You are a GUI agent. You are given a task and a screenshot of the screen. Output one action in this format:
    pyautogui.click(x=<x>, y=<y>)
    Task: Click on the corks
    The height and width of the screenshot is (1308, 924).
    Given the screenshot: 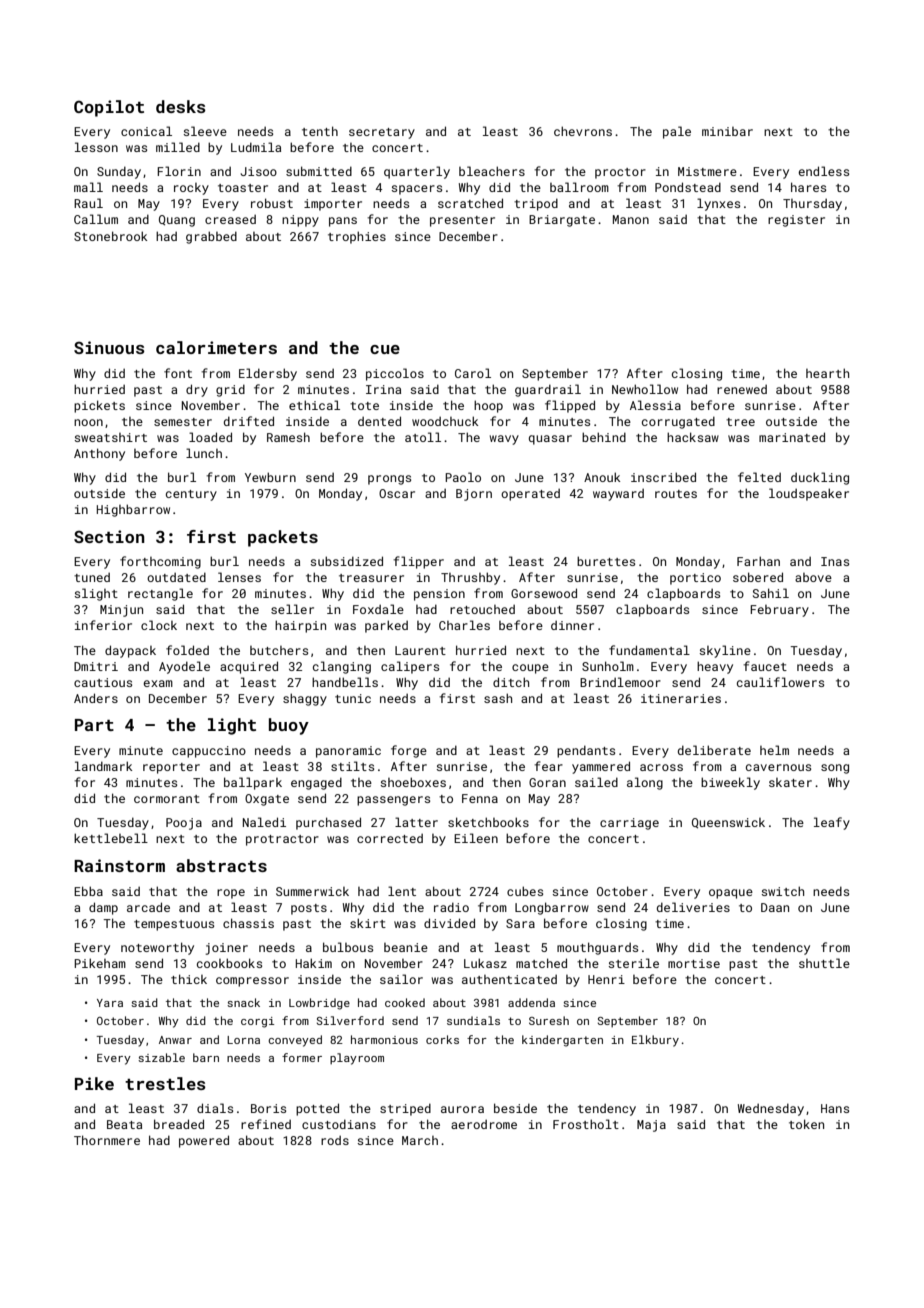 What is the action you would take?
    pyautogui.click(x=442, y=1039)
